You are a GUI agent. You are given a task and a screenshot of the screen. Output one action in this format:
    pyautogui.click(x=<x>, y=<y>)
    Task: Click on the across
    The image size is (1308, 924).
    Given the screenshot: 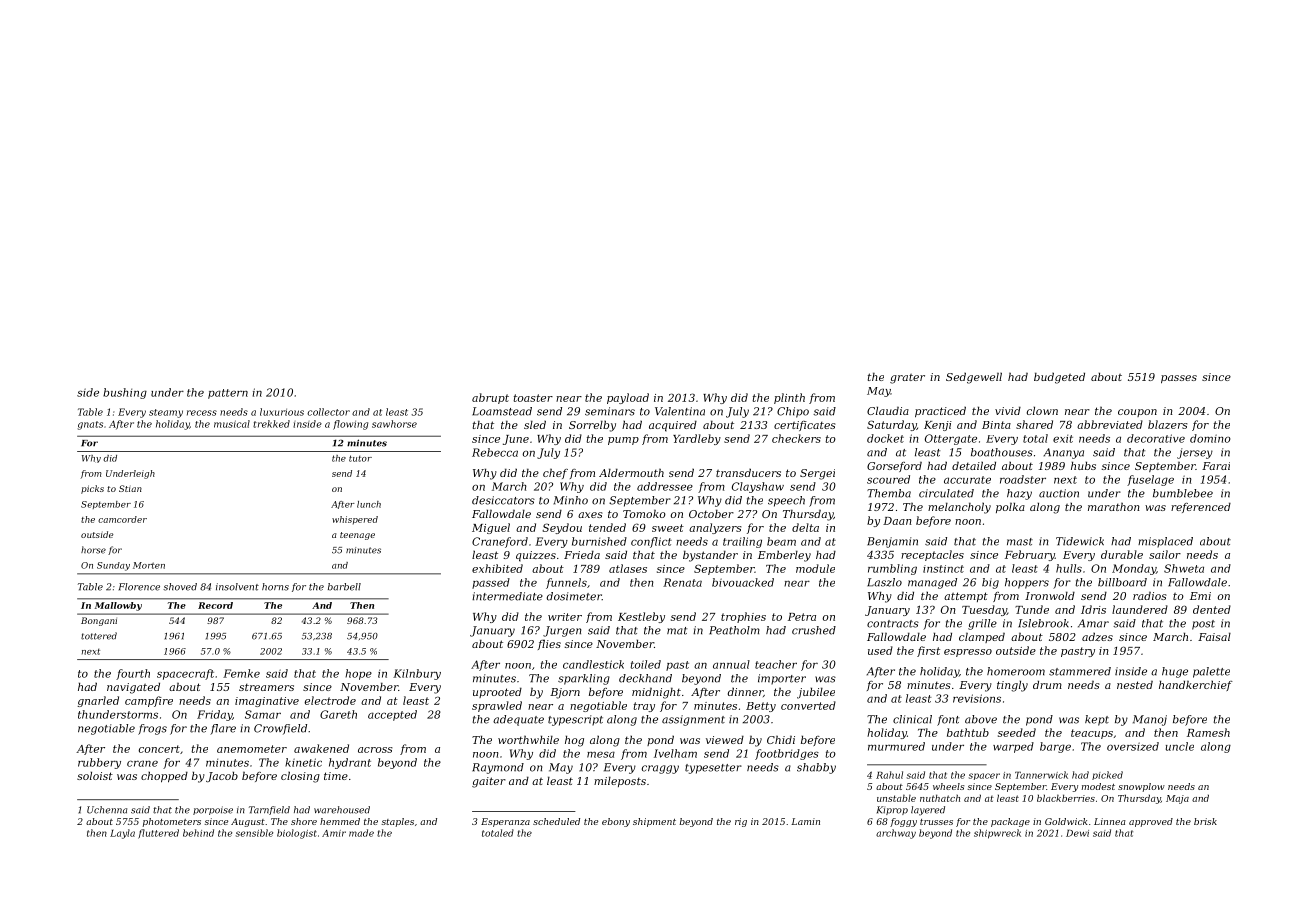 What is the action you would take?
    pyautogui.click(x=375, y=750)
